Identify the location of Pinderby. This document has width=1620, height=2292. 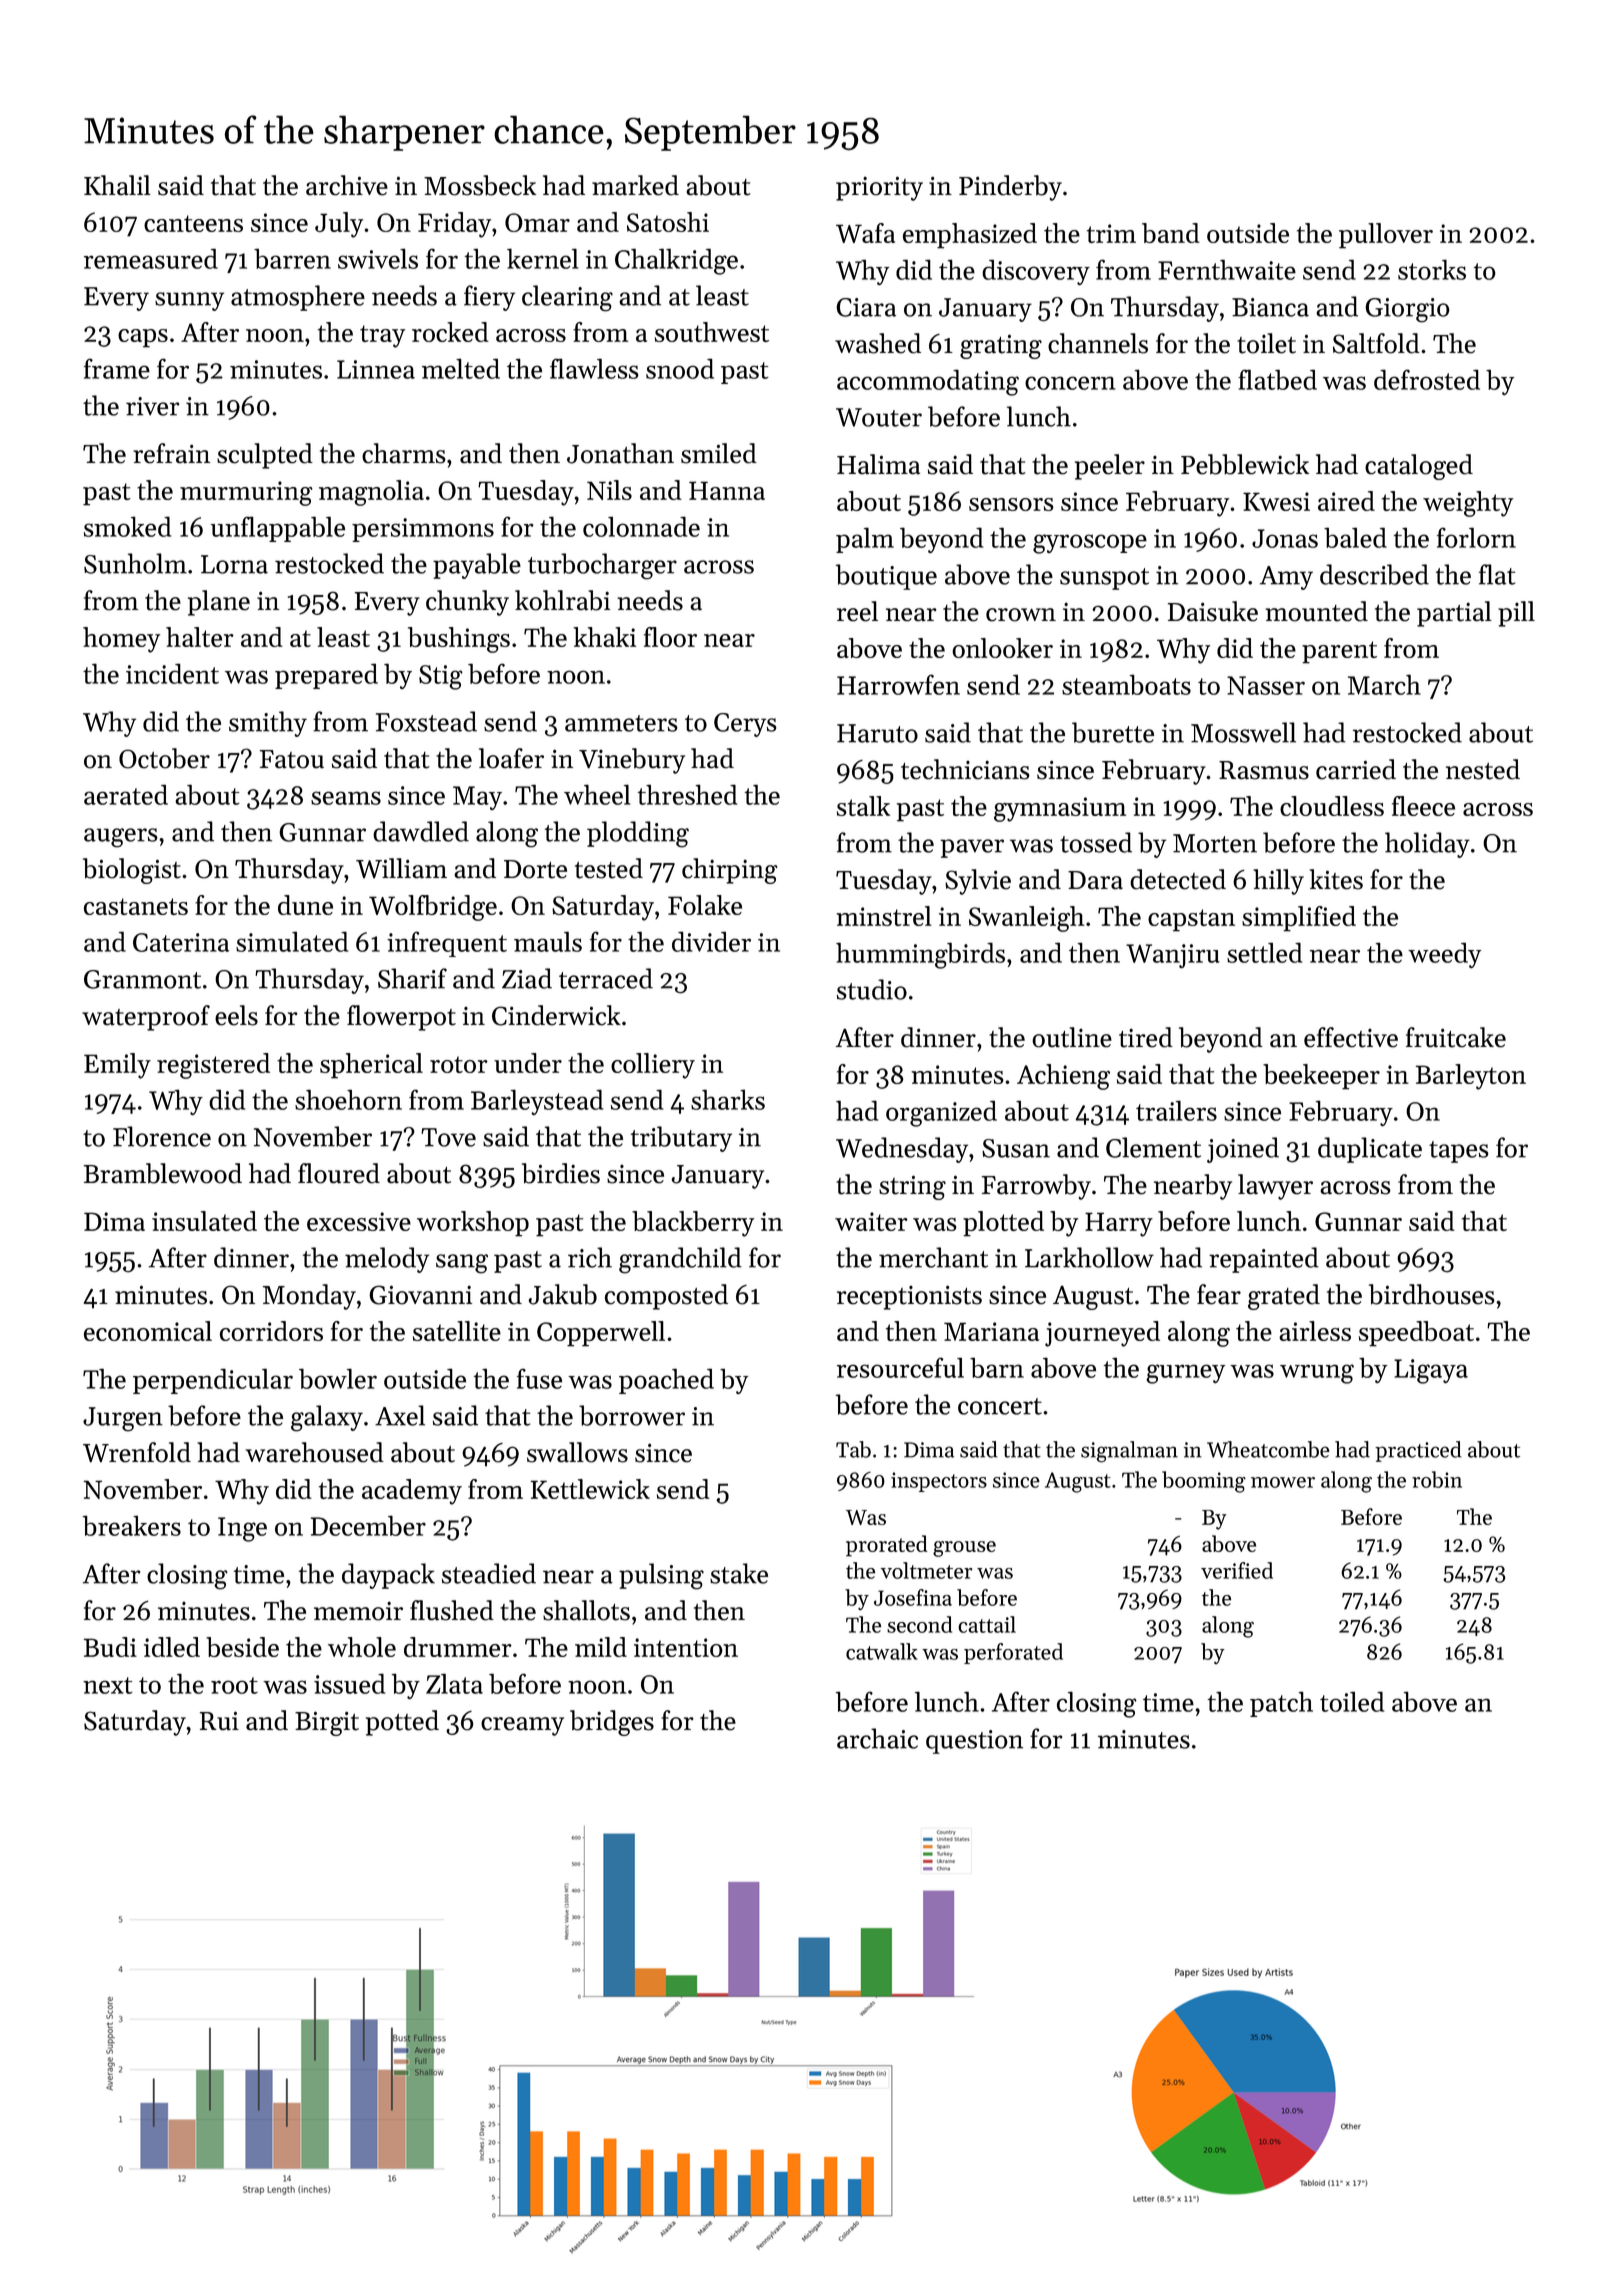
(1010, 188).
